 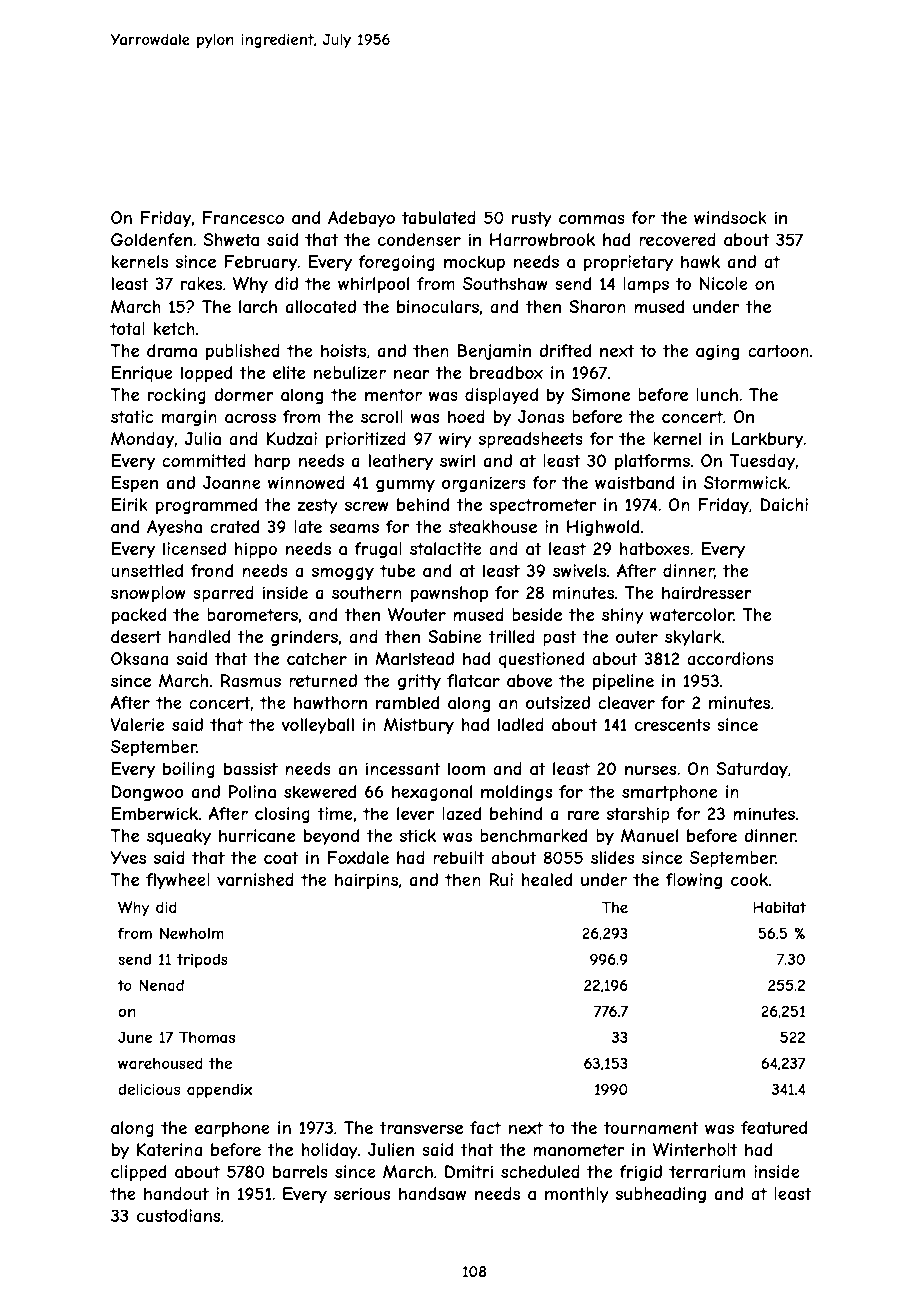 I want to click on shiny, so click(x=623, y=616).
